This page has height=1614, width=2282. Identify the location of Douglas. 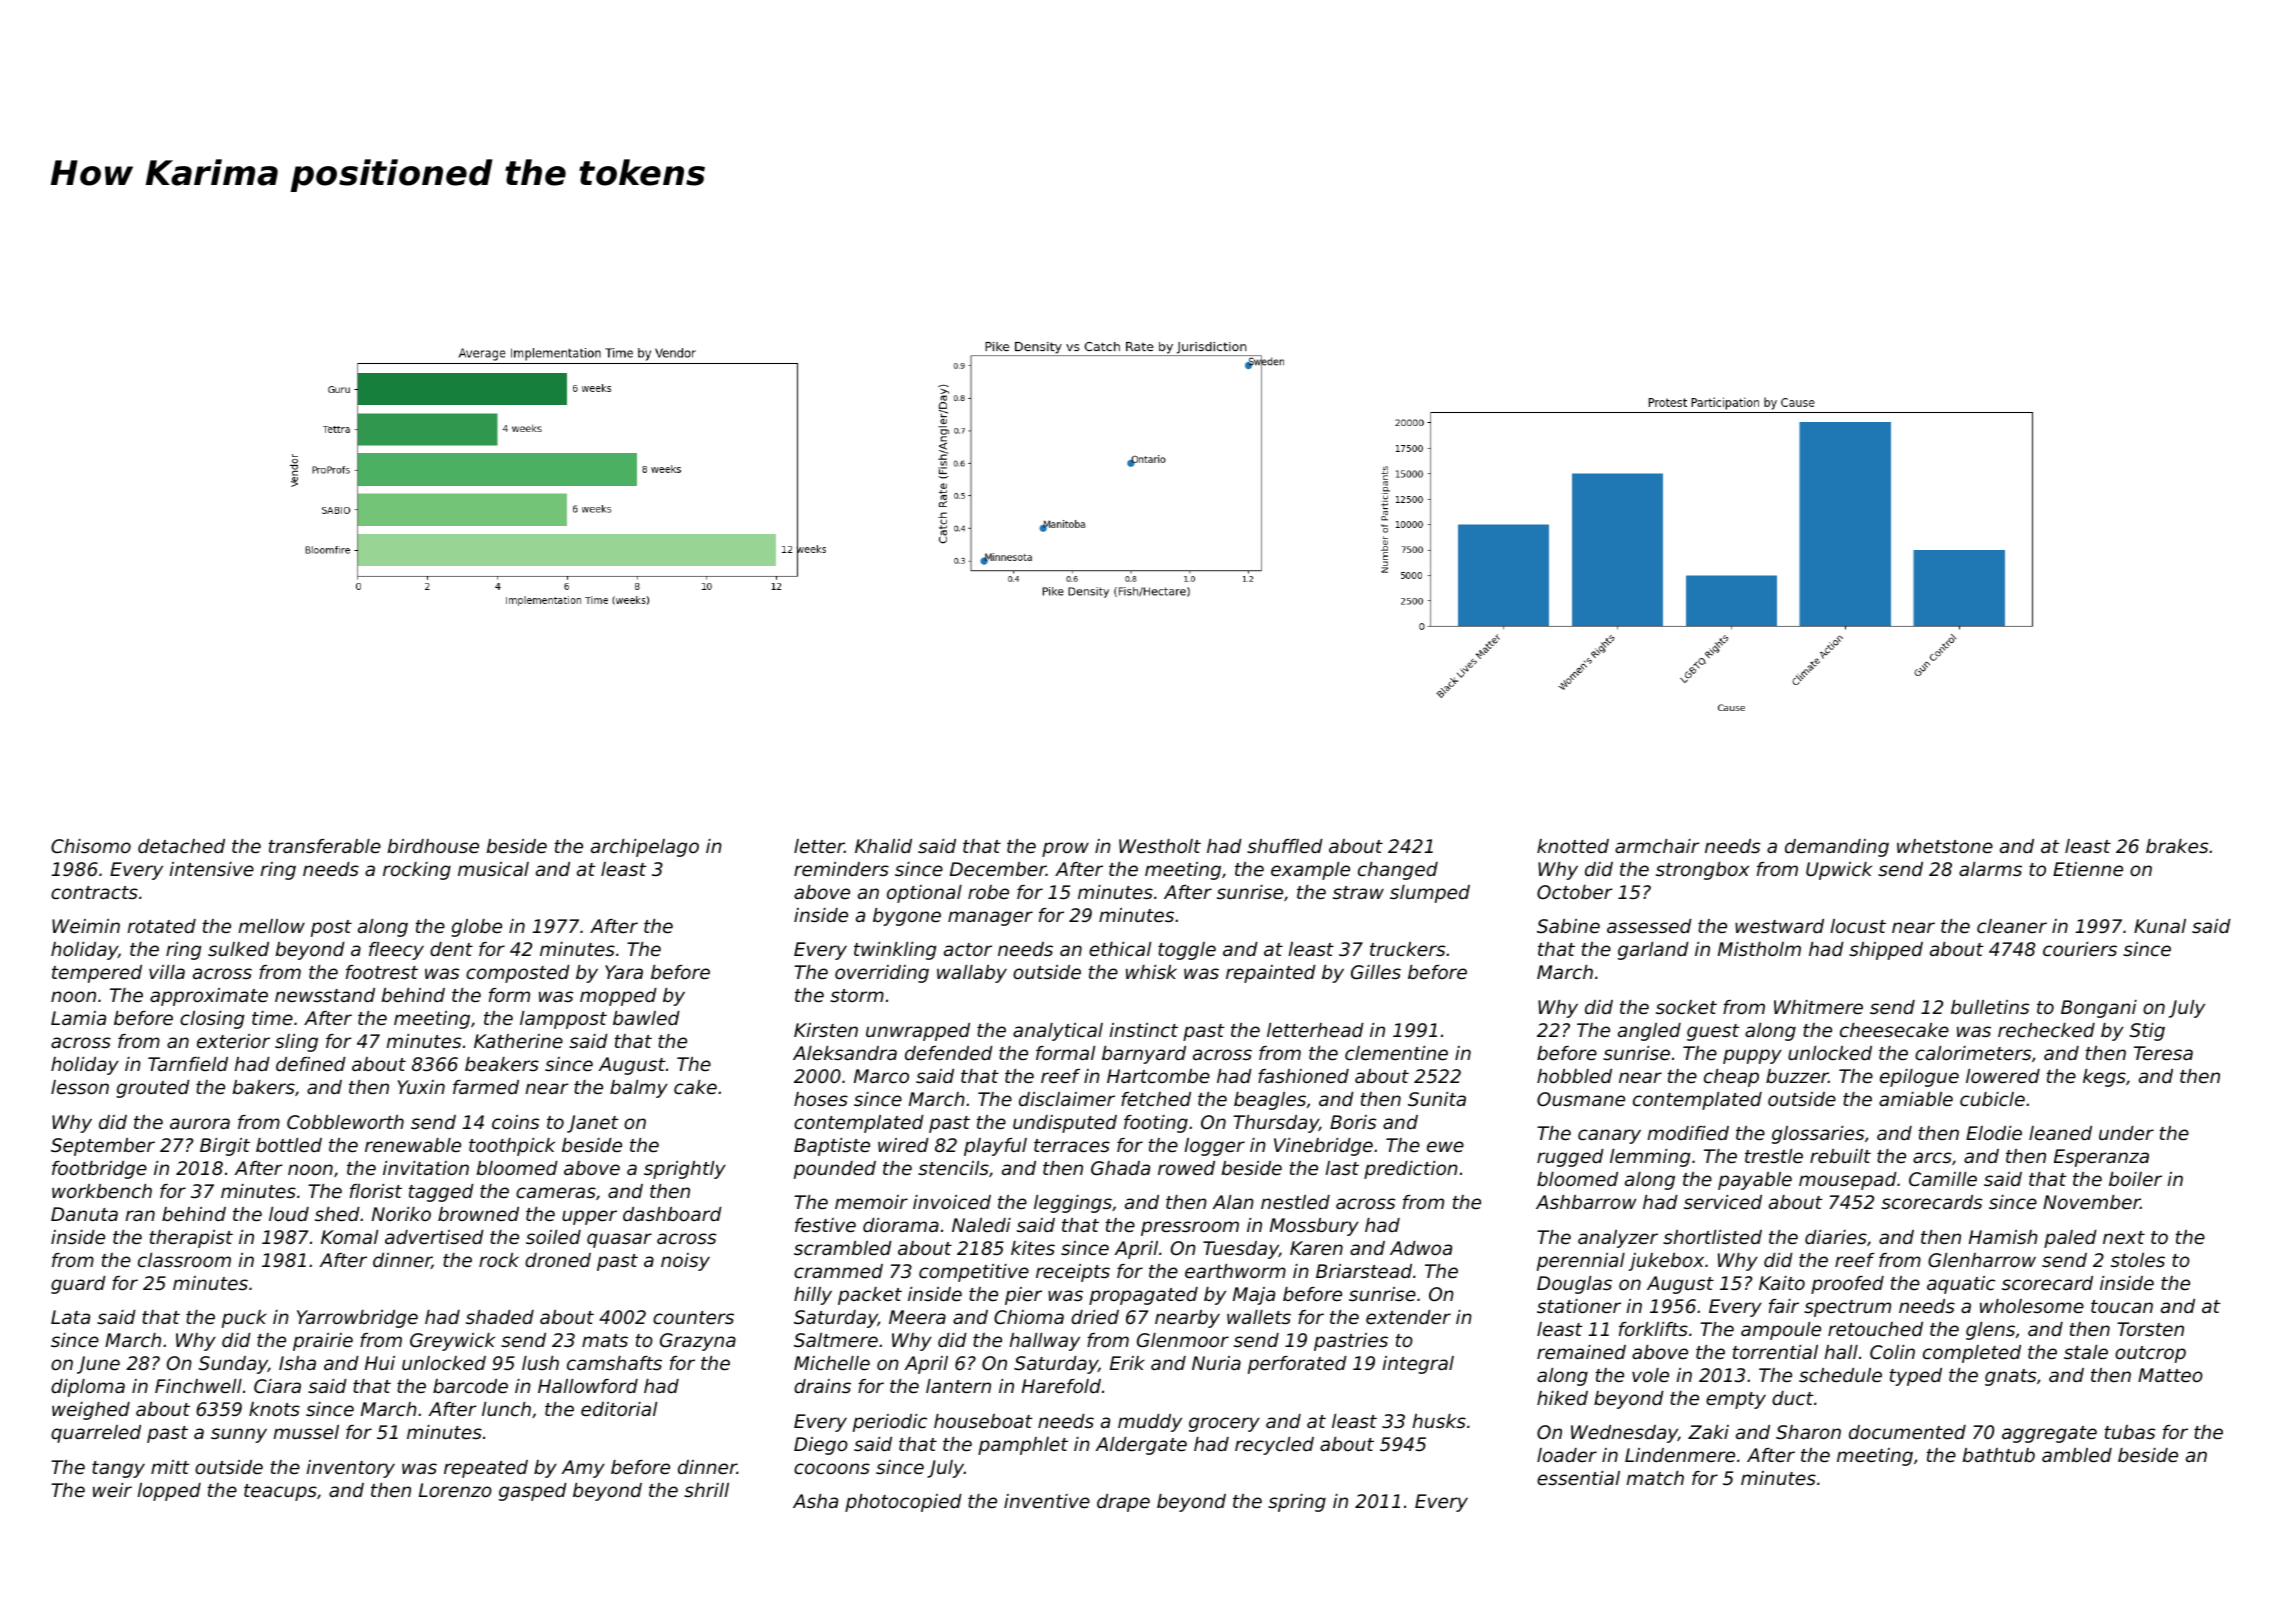
(1574, 1285).
